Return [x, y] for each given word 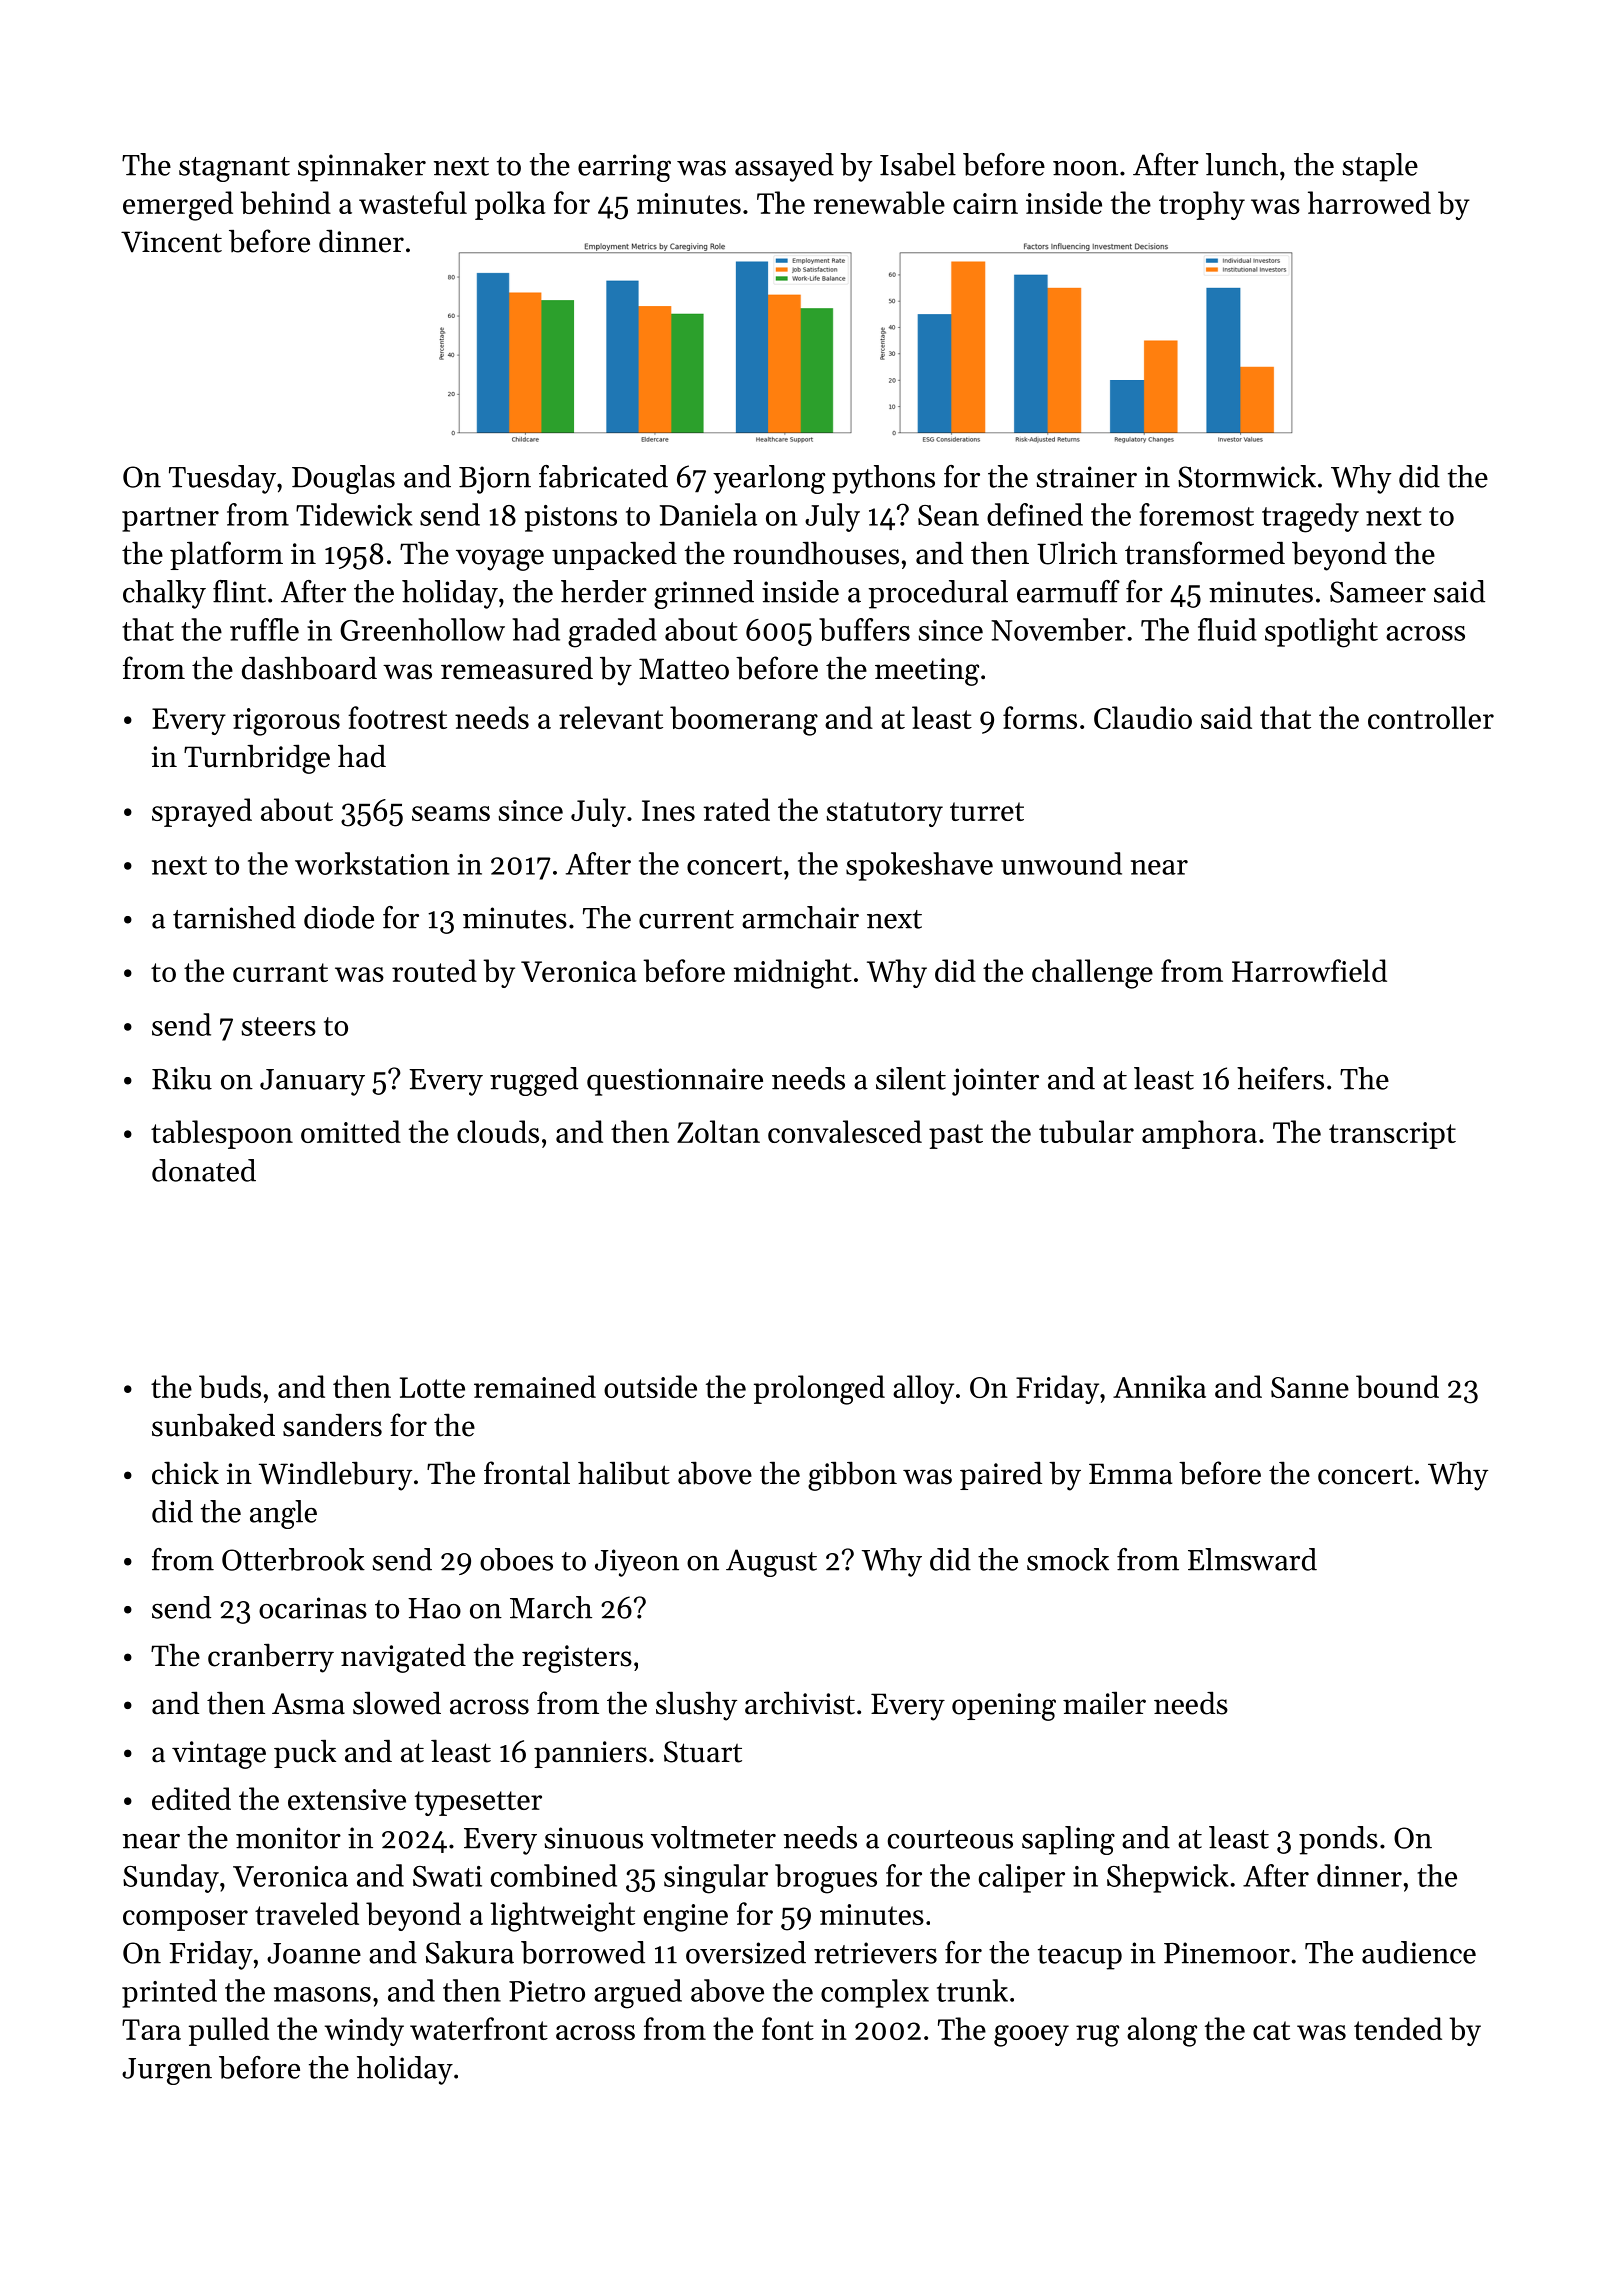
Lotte [432, 1387]
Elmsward [1252, 1559]
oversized [746, 1952]
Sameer [1378, 592]
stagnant [234, 169]
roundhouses [816, 553]
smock [1068, 1559]
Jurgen [167, 2071]
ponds [1338, 1840]
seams [451, 813]
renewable [879, 202]
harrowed [1369, 202]
